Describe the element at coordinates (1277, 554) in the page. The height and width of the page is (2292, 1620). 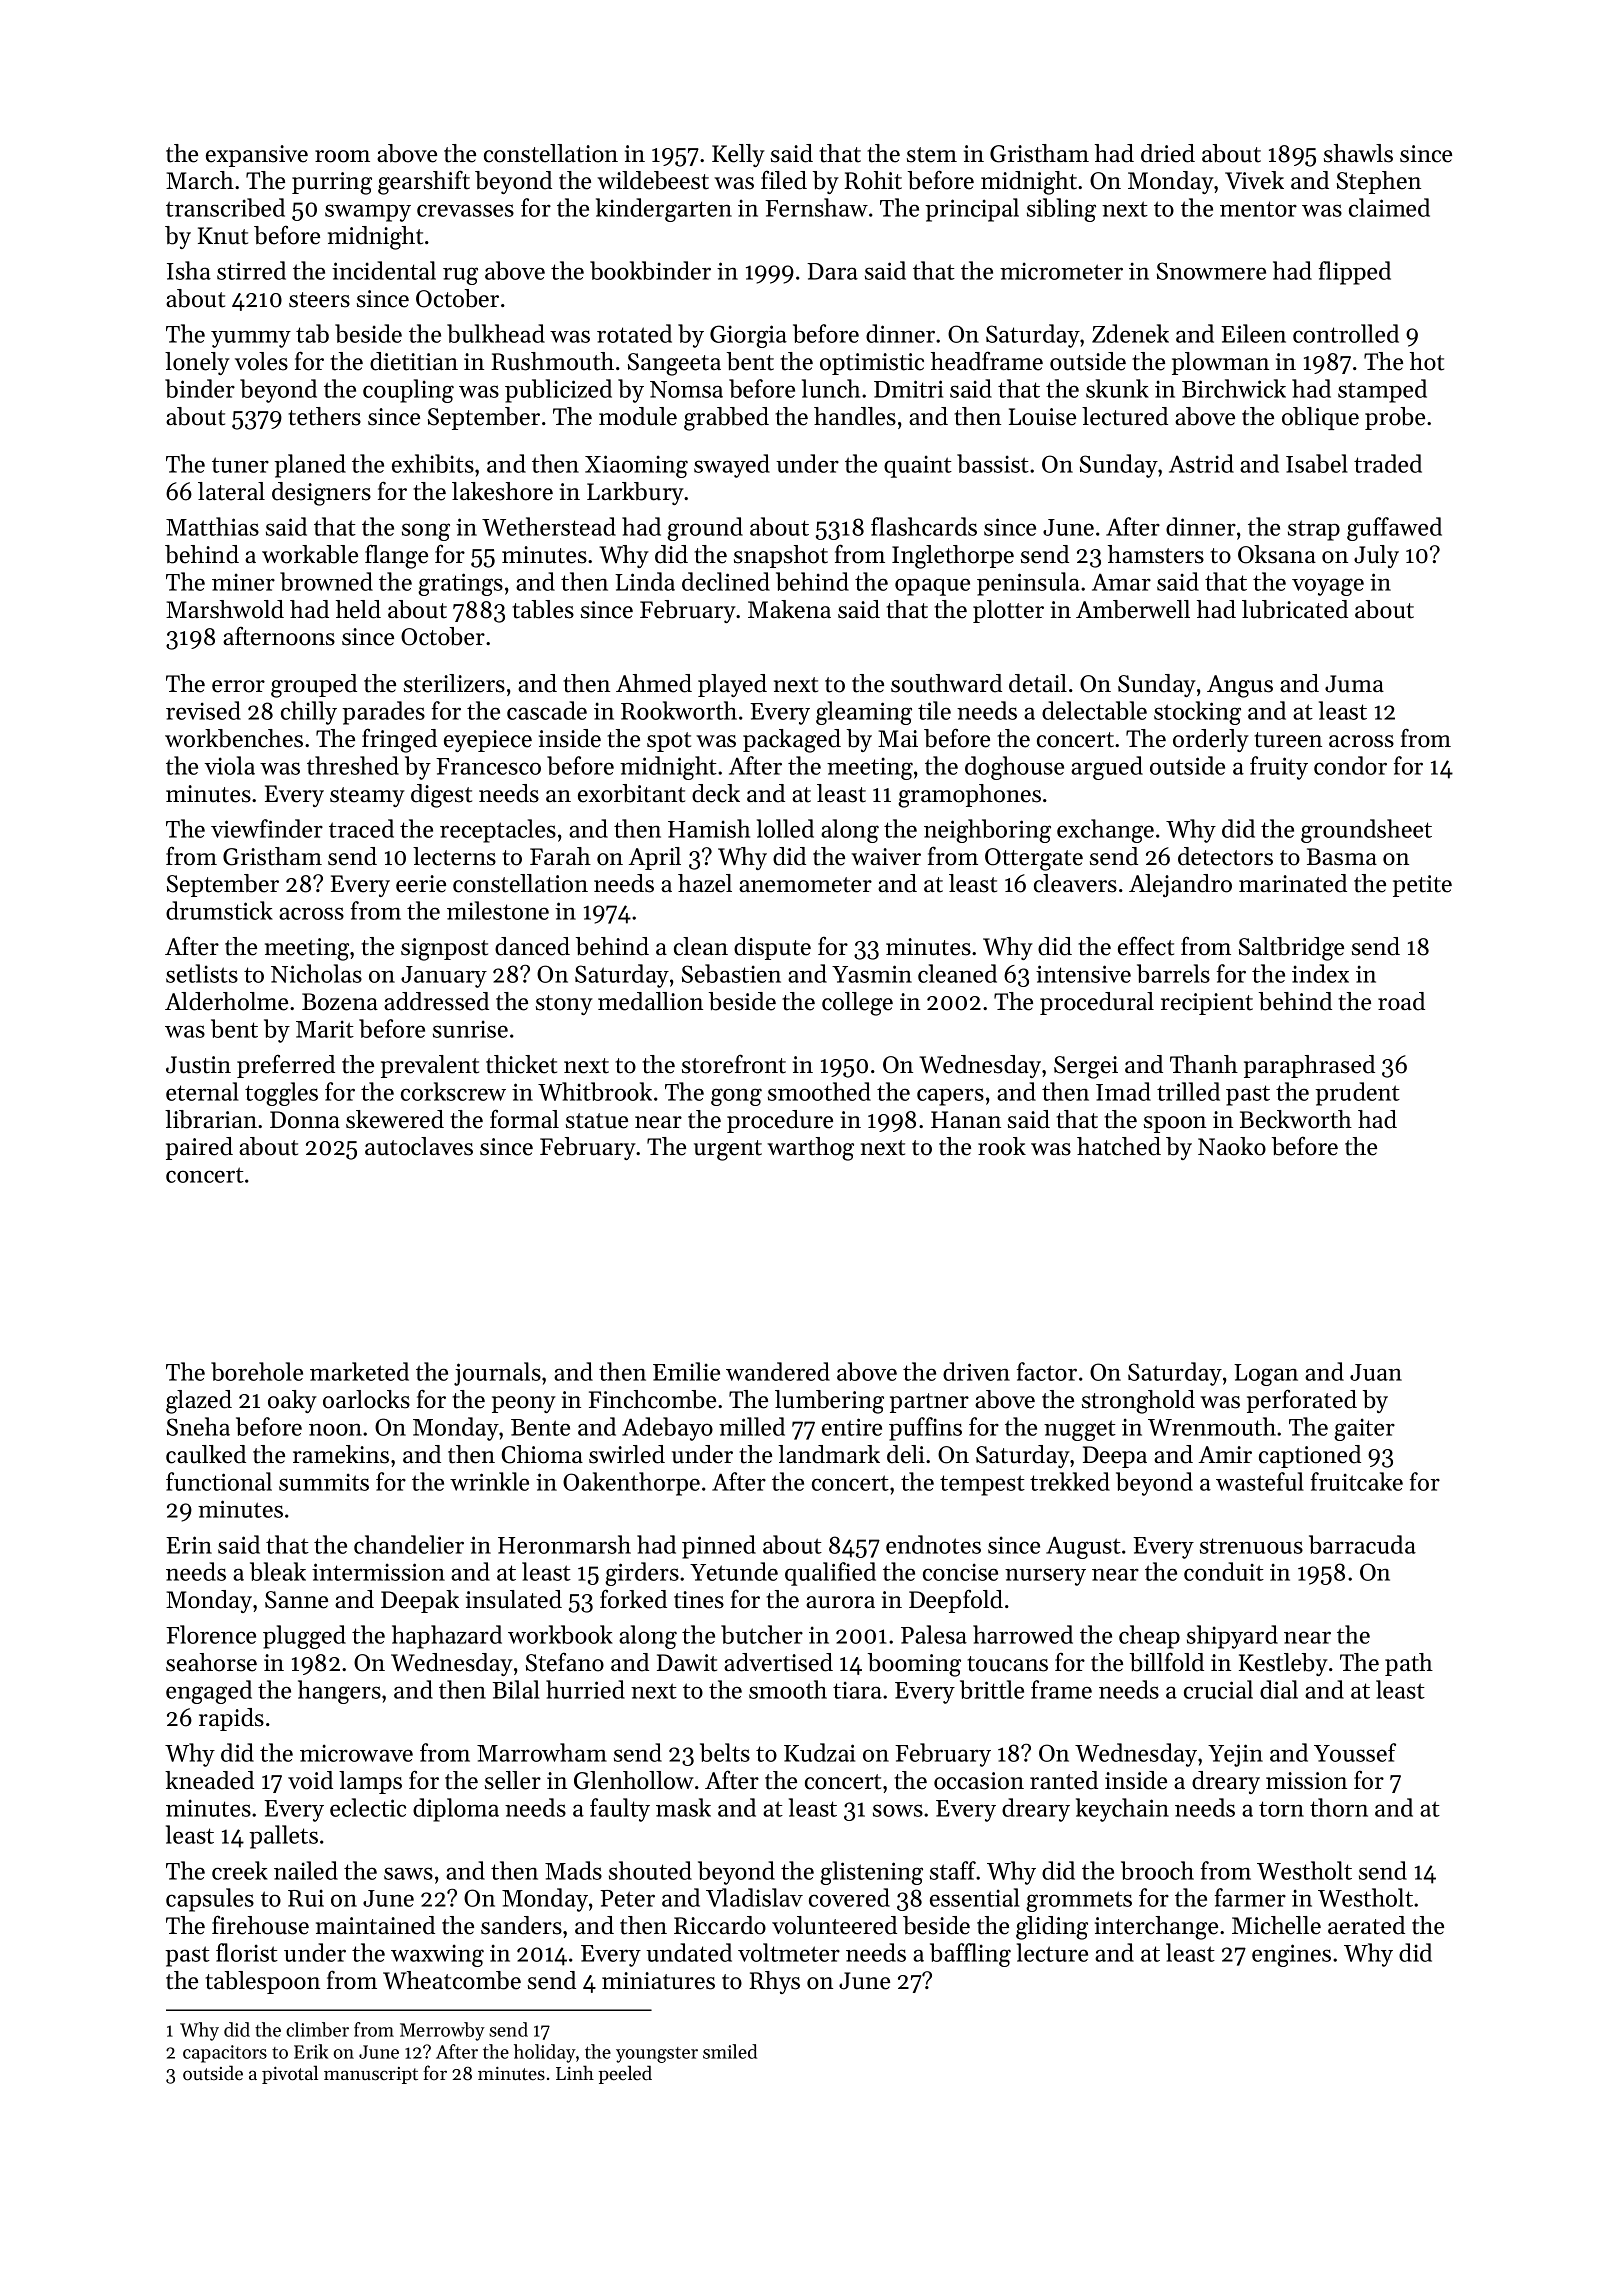
I see `Oksana` at that location.
